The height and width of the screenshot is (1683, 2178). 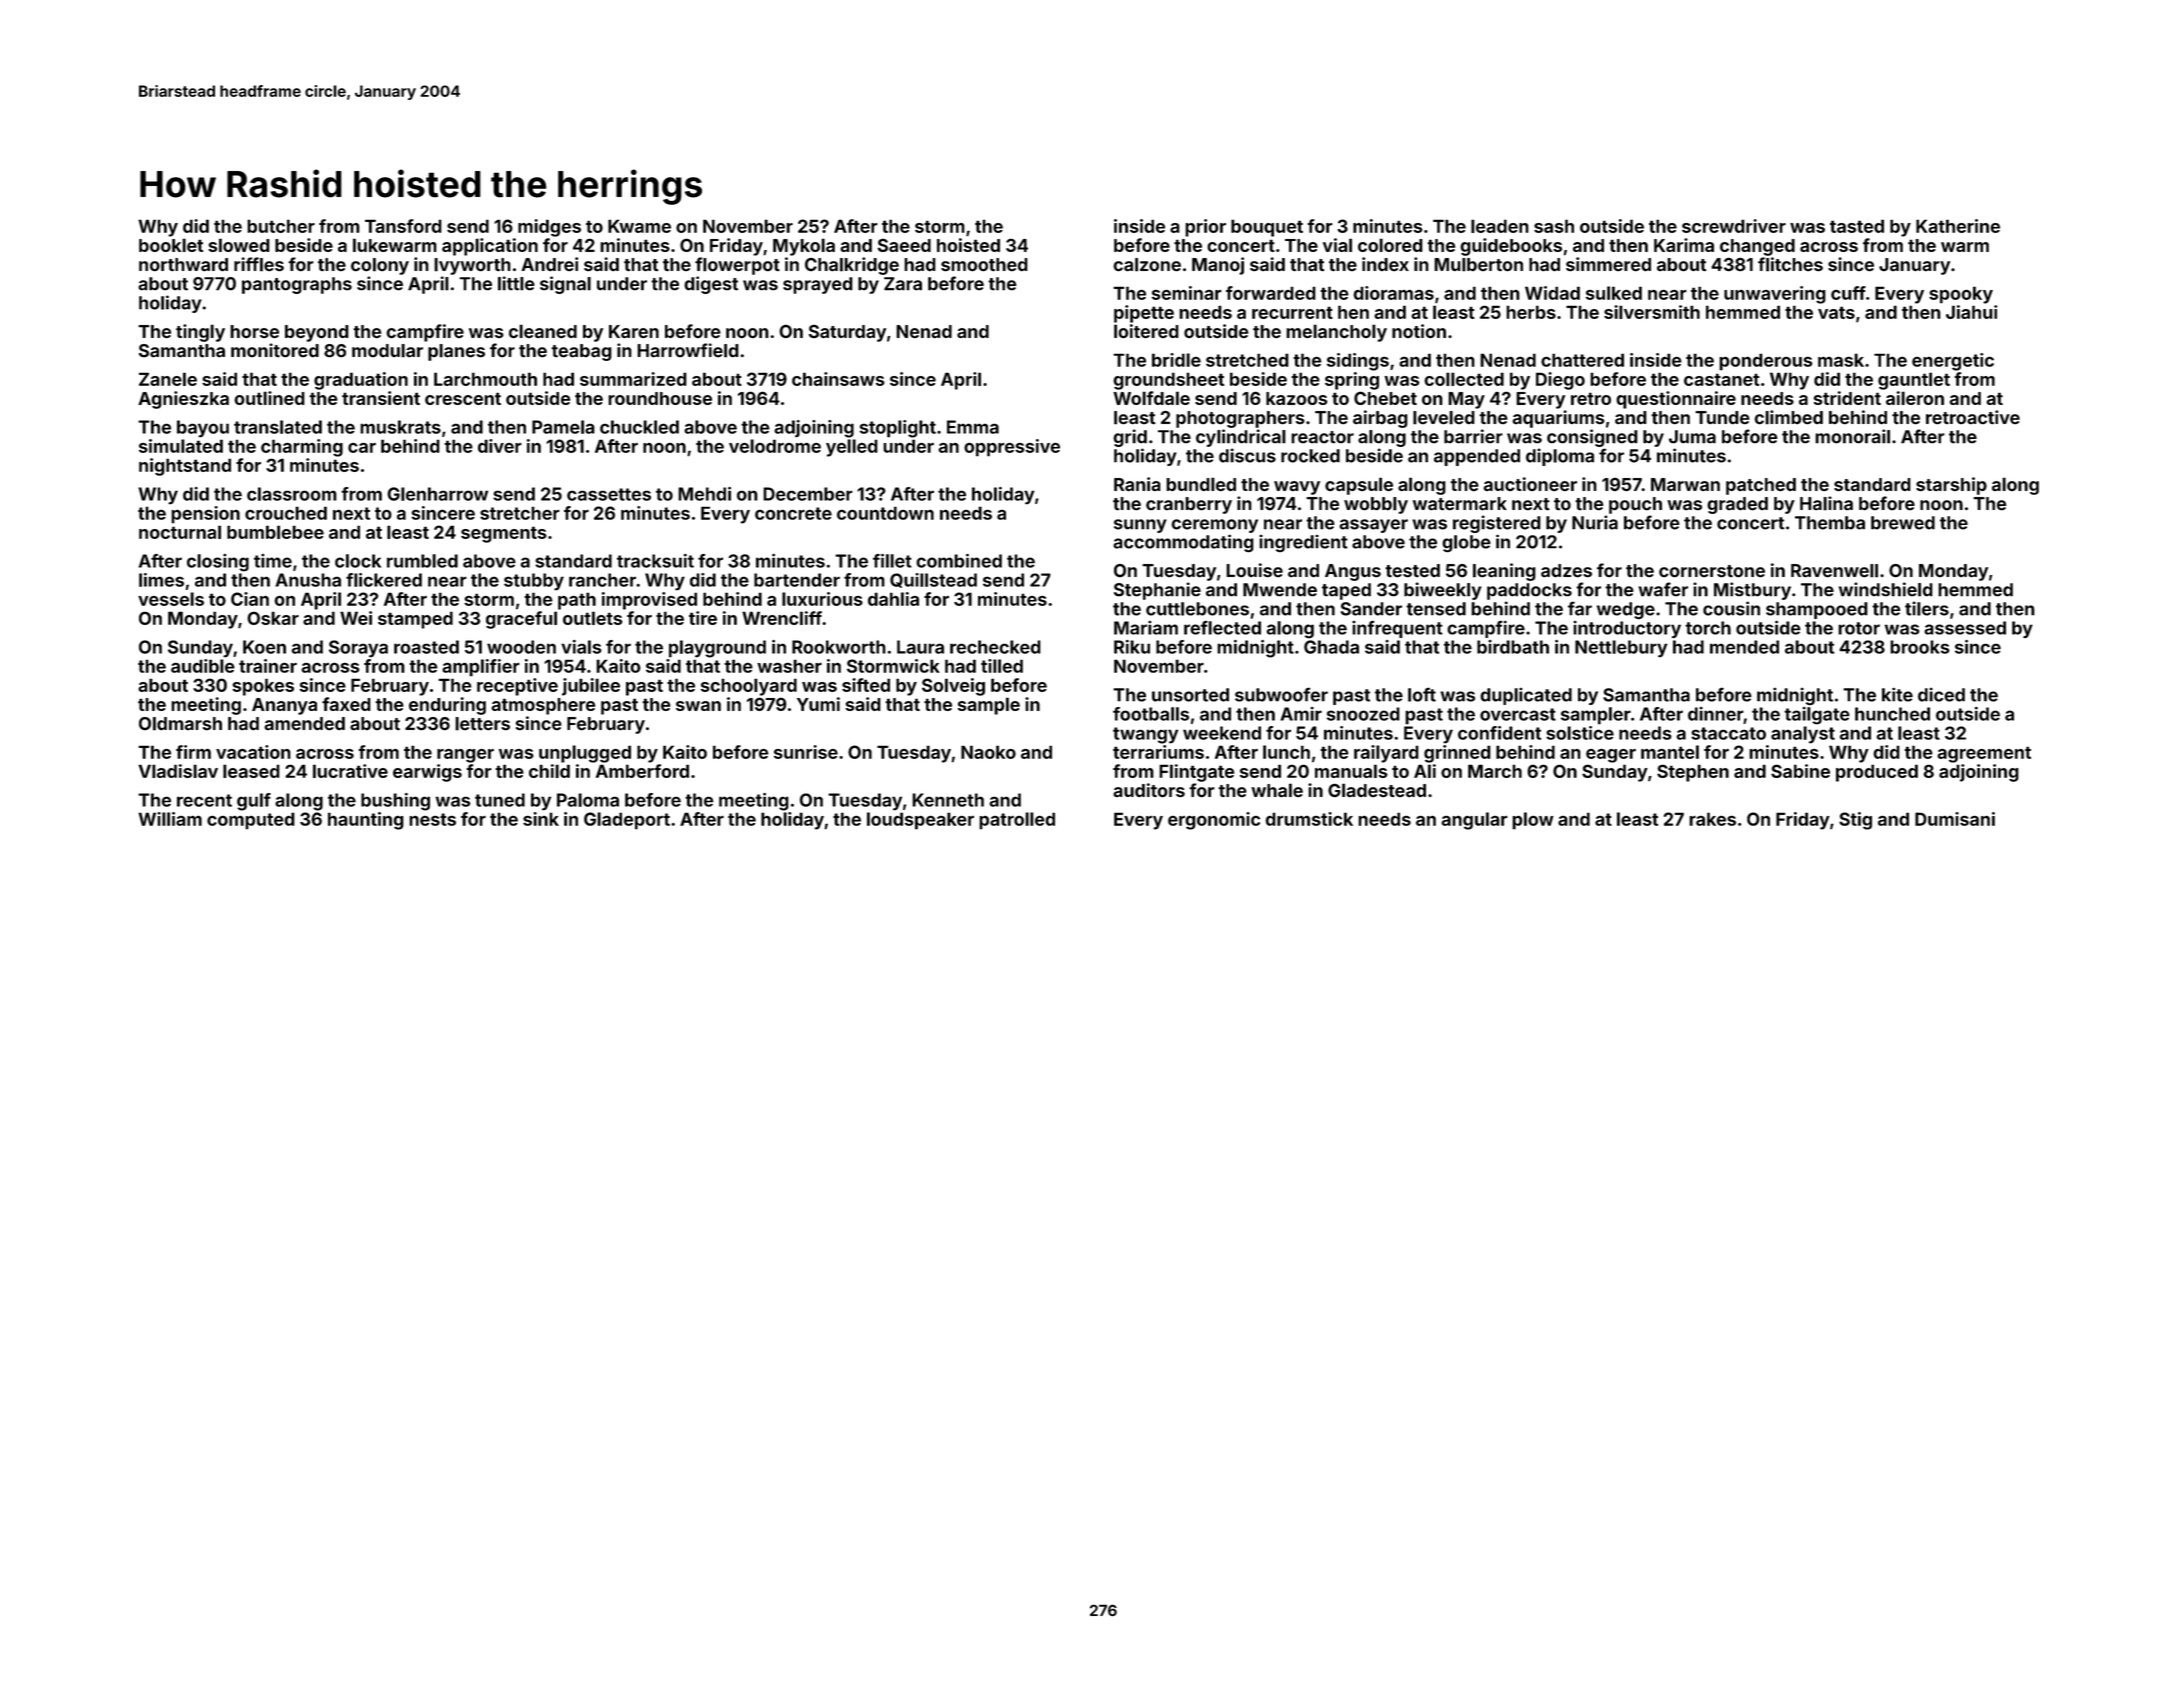 I want to click on prior, so click(x=1205, y=228).
